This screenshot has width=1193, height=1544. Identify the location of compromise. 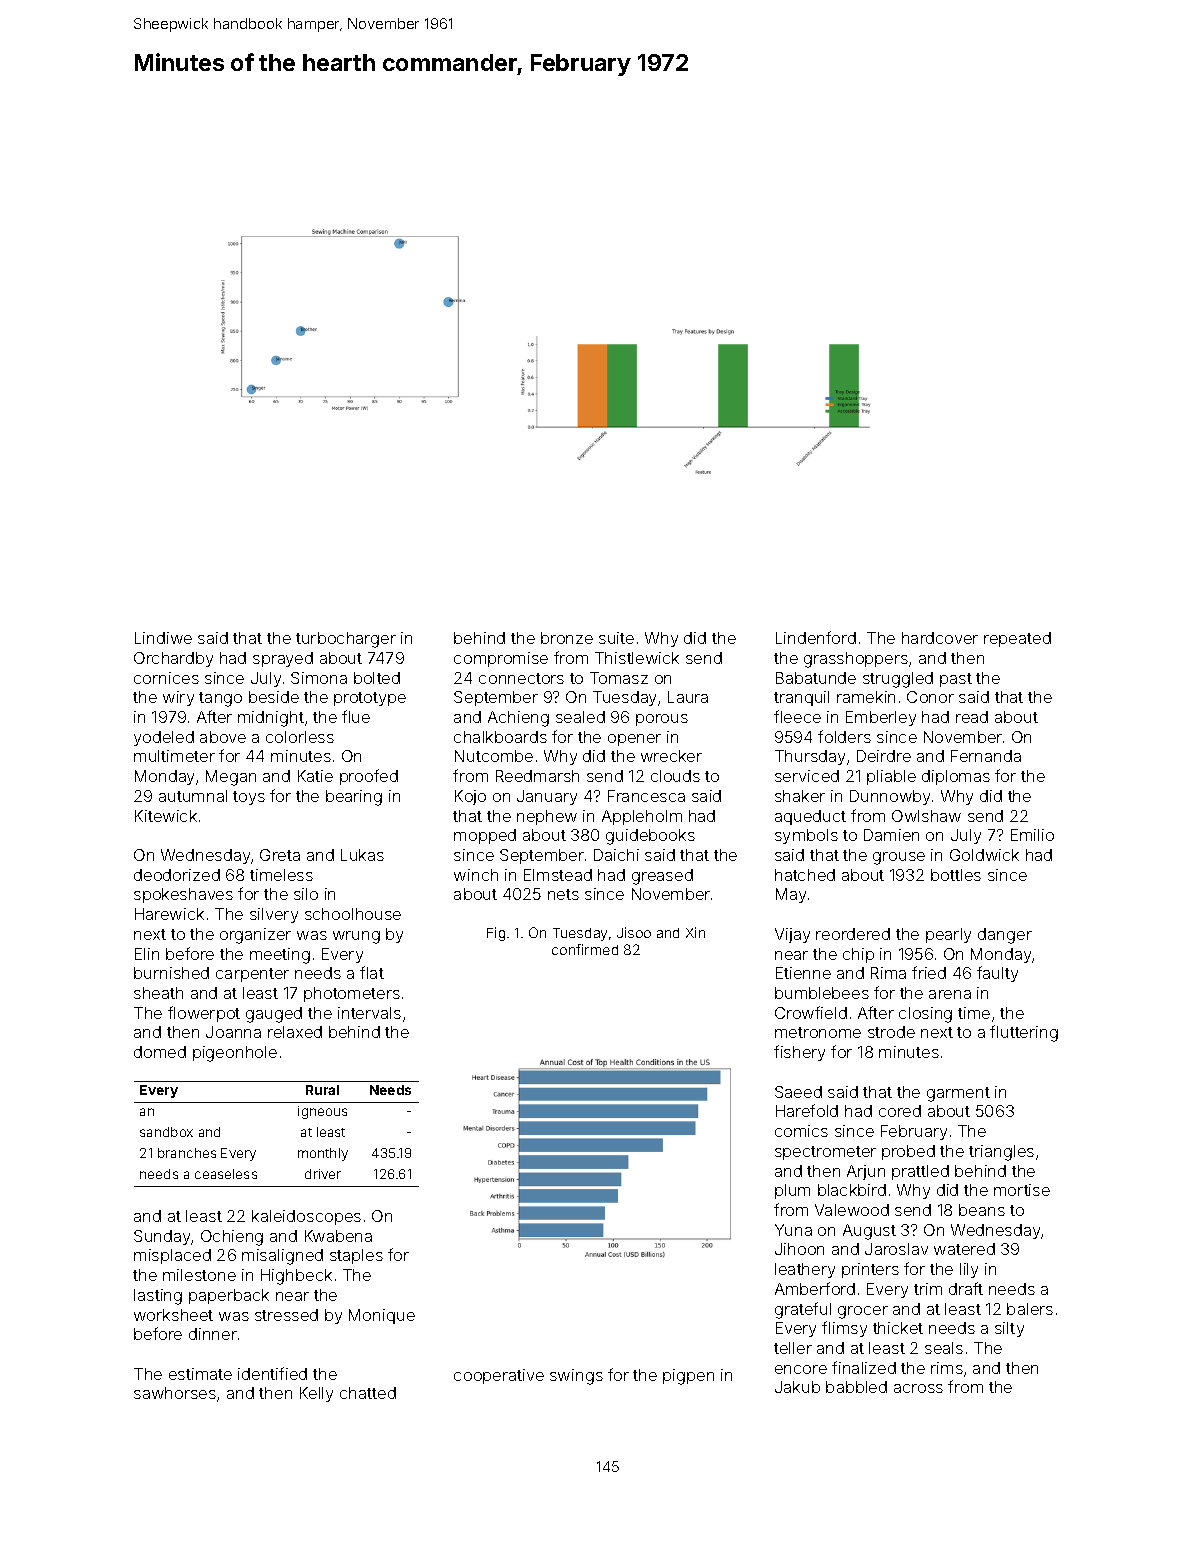
(501, 659).
